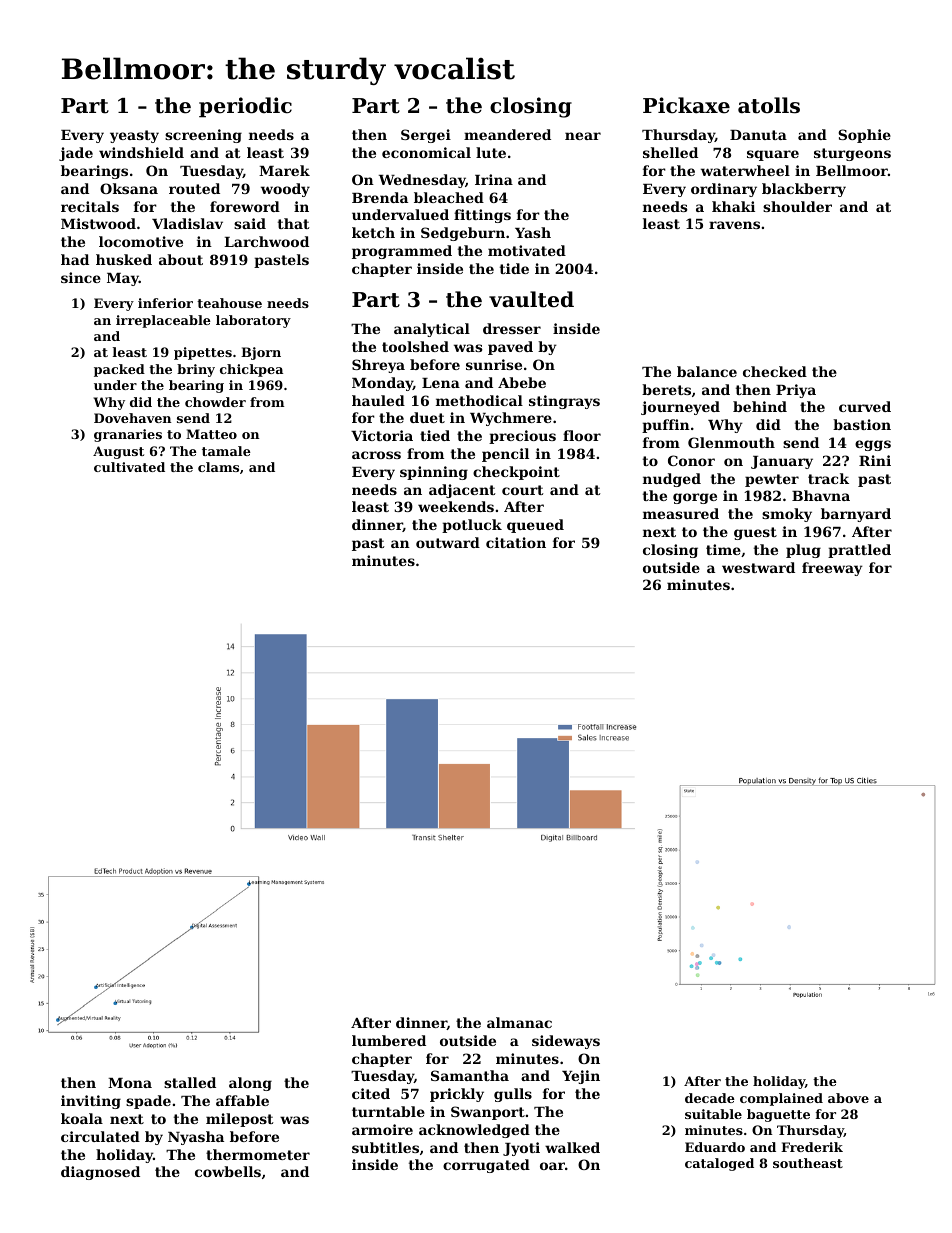  Describe the element at coordinates (686, 105) in the screenshot. I see `Pickaxe` at that location.
